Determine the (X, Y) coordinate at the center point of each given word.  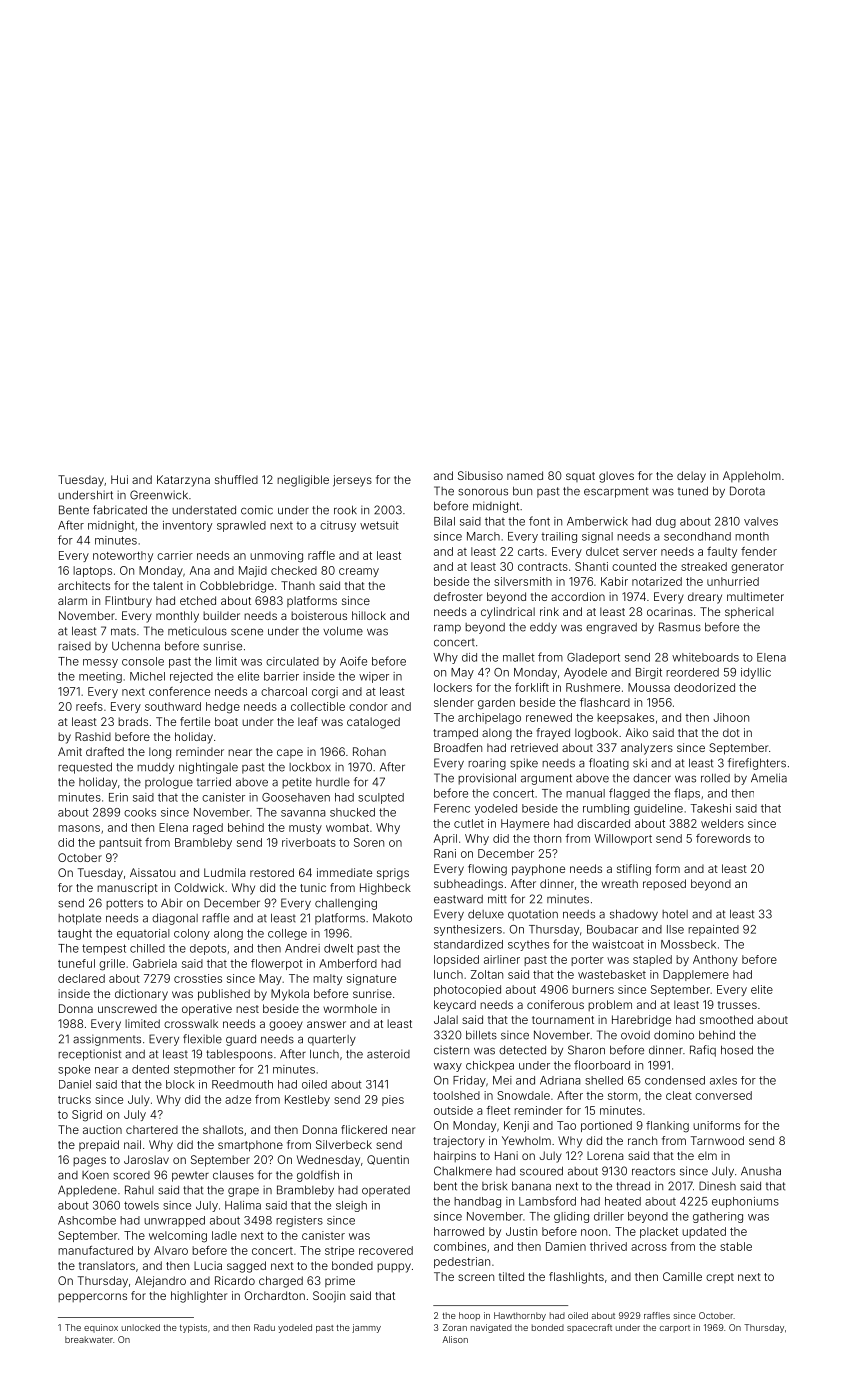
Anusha (761, 1171)
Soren (369, 842)
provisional (487, 779)
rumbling (606, 809)
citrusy (338, 526)
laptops (92, 571)
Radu (264, 1327)
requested (85, 768)
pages (89, 1162)
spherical (749, 613)
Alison (455, 1339)
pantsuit (120, 843)
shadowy (634, 915)
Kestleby (307, 1100)
